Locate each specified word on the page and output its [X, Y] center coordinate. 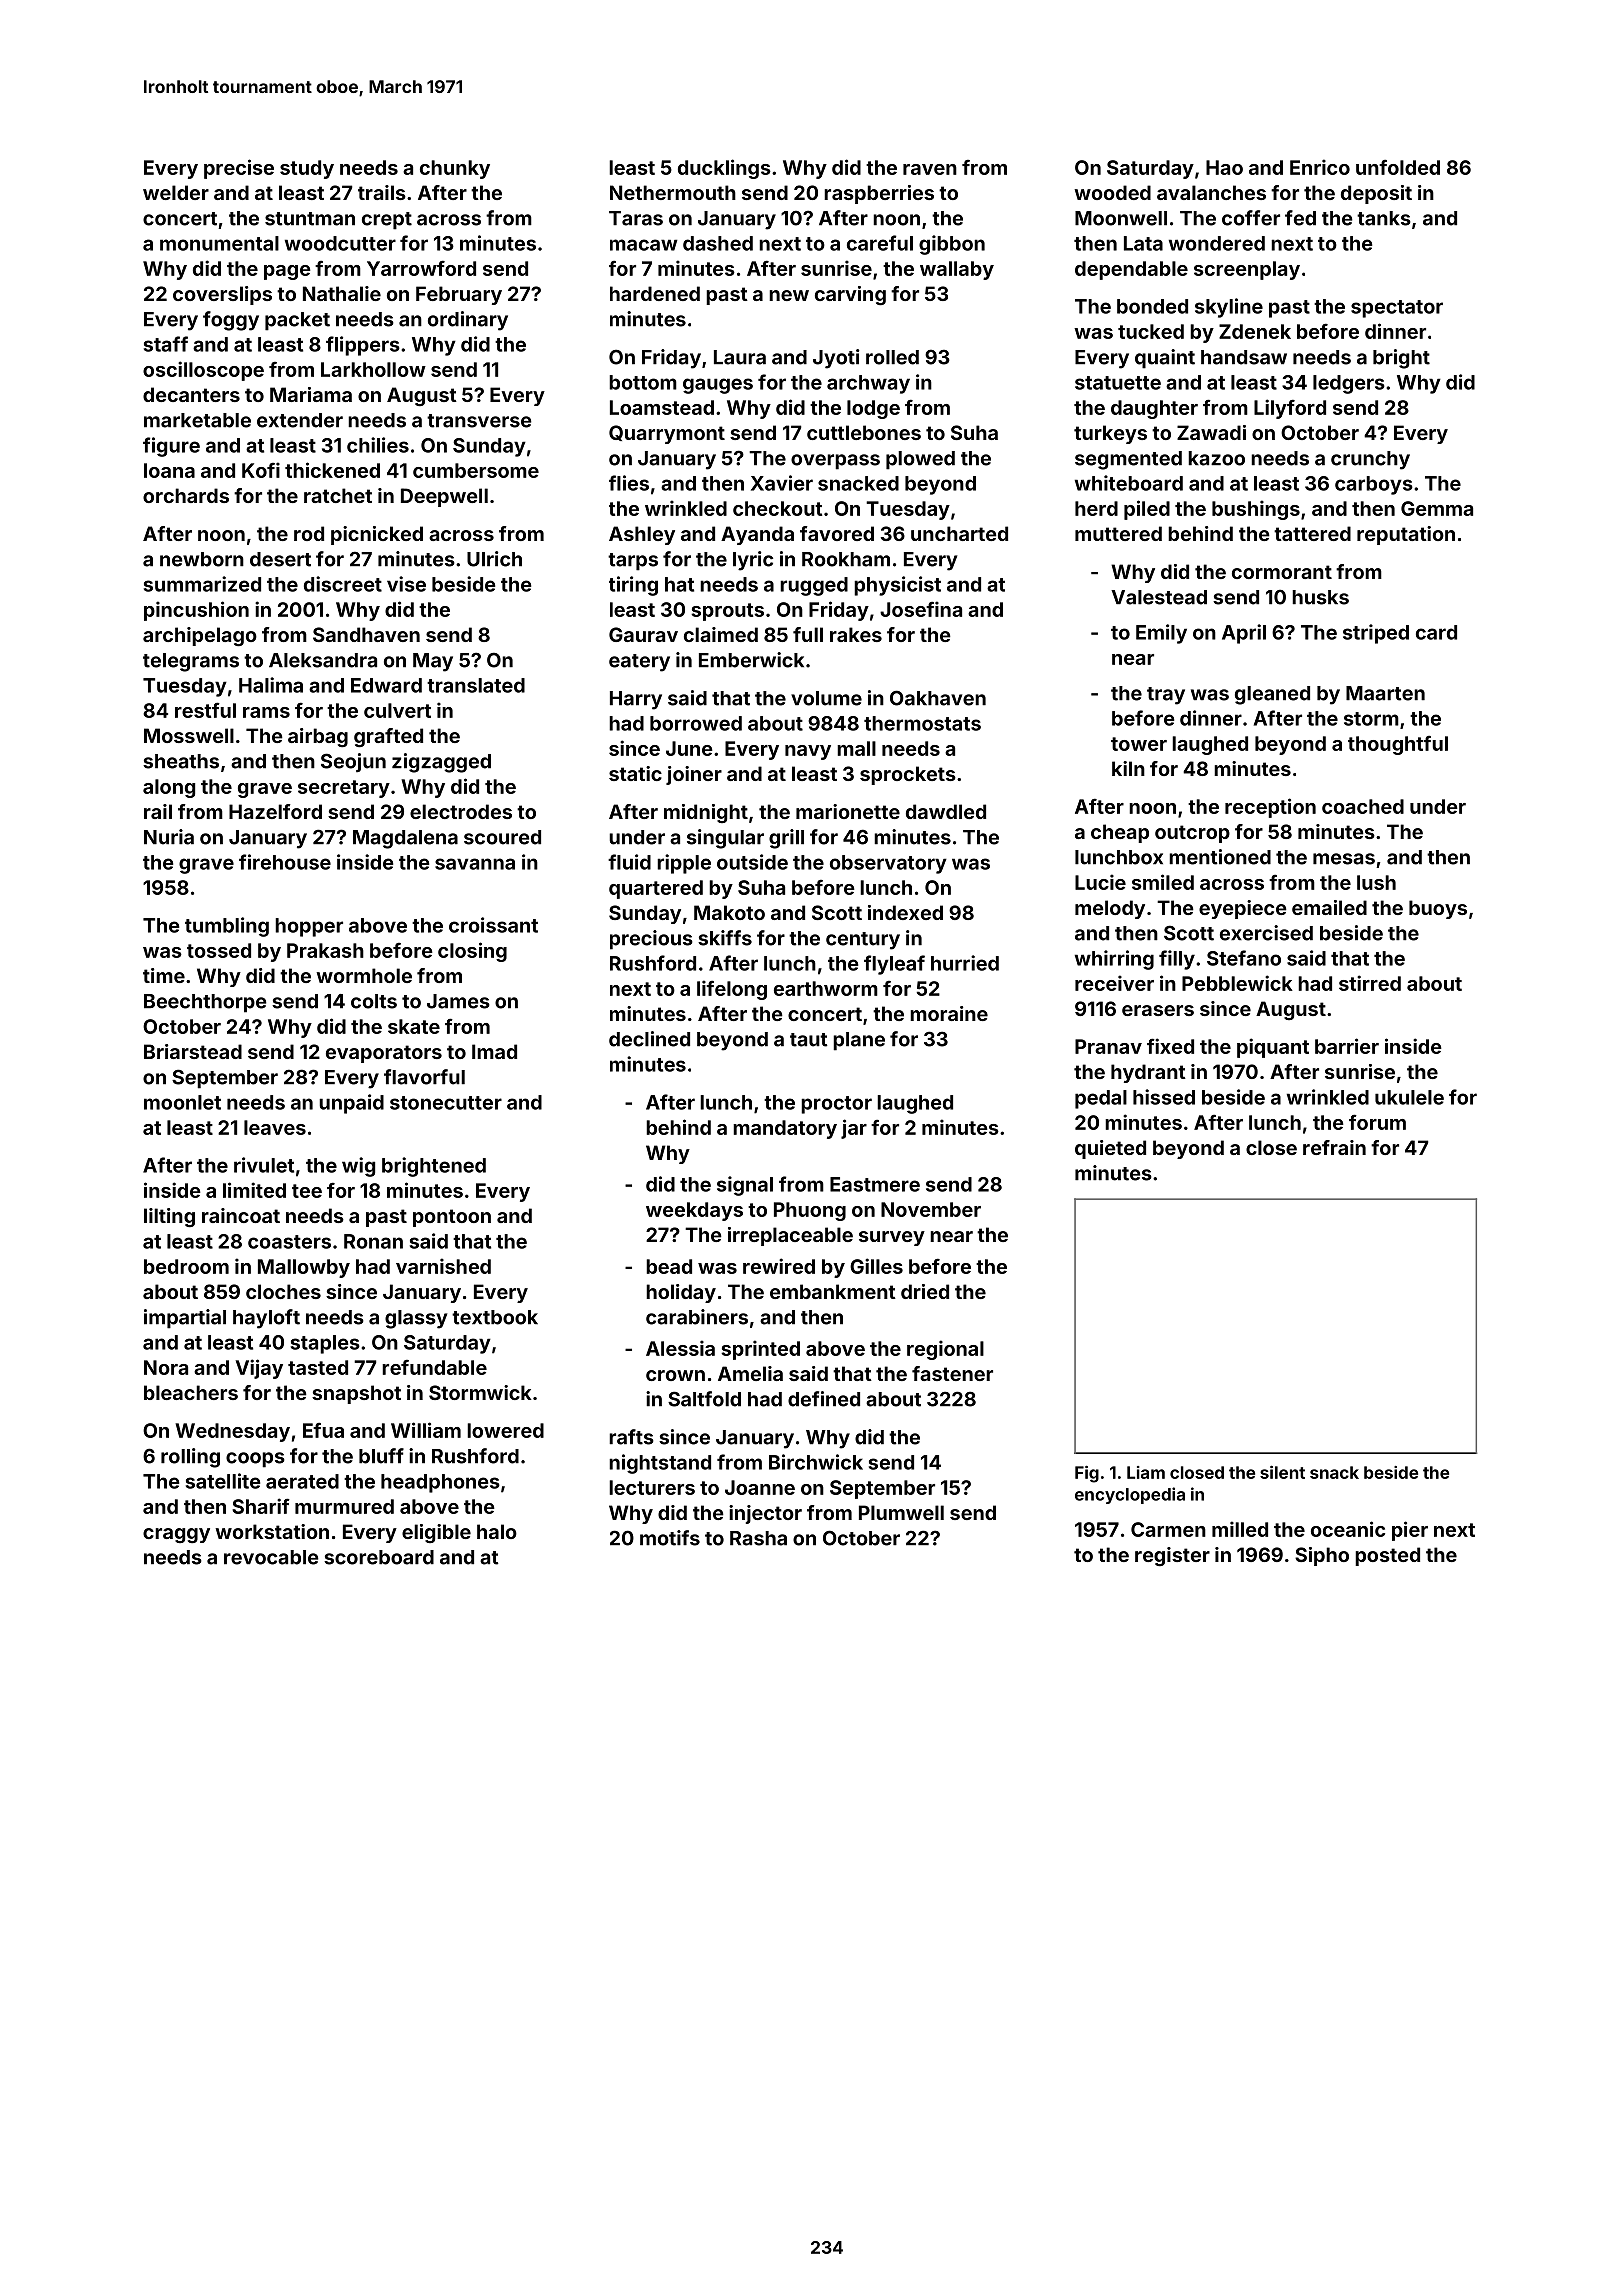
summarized [202, 584]
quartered [656, 889]
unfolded [1398, 167]
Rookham [846, 559]
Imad [494, 1051]
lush [1376, 882]
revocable [271, 1557]
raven [930, 169]
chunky [455, 169]
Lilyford [1290, 409]
